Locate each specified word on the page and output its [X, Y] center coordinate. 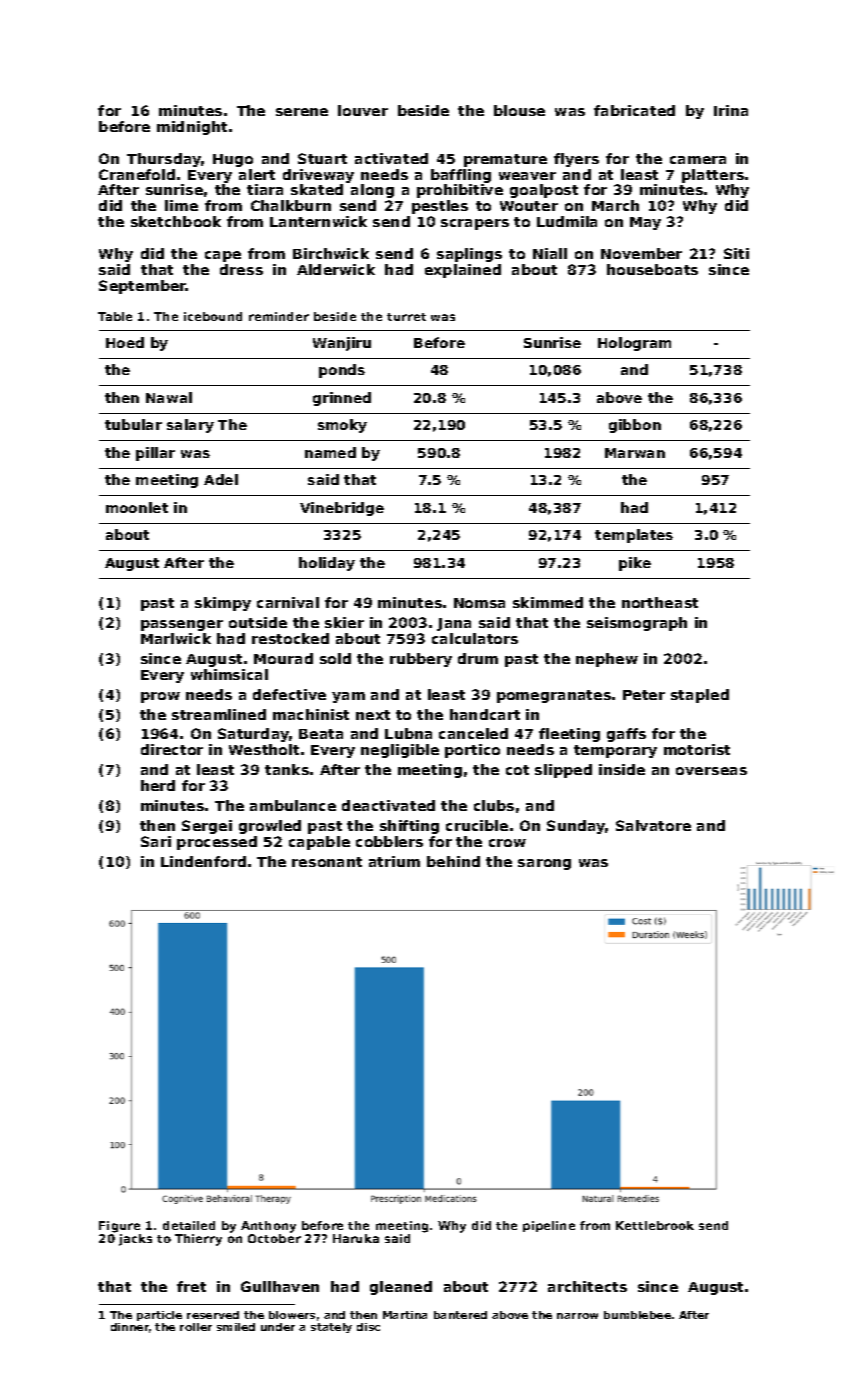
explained [463, 271]
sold [335, 658]
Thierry [198, 1240]
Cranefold [137, 174]
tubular [133, 424]
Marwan [635, 453]
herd [158, 785]
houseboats [652, 269]
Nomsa [479, 603]
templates [634, 536]
